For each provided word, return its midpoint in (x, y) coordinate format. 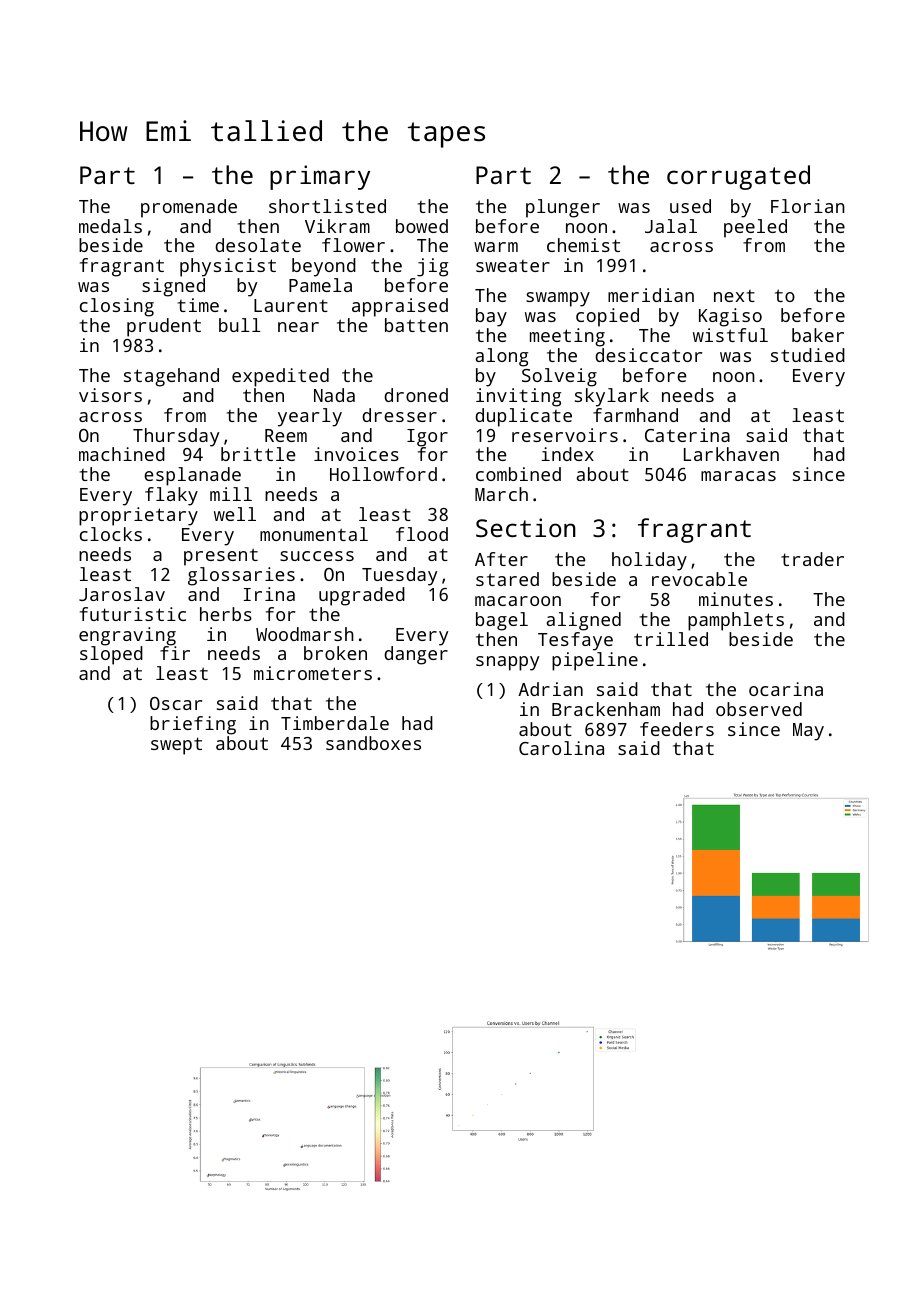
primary (320, 177)
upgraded (362, 596)
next (734, 296)
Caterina (687, 435)
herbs (226, 614)
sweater (513, 266)
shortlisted (327, 206)
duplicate (523, 417)
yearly (310, 417)
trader (812, 559)
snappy (507, 663)
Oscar (176, 703)
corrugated (738, 177)
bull (240, 325)
